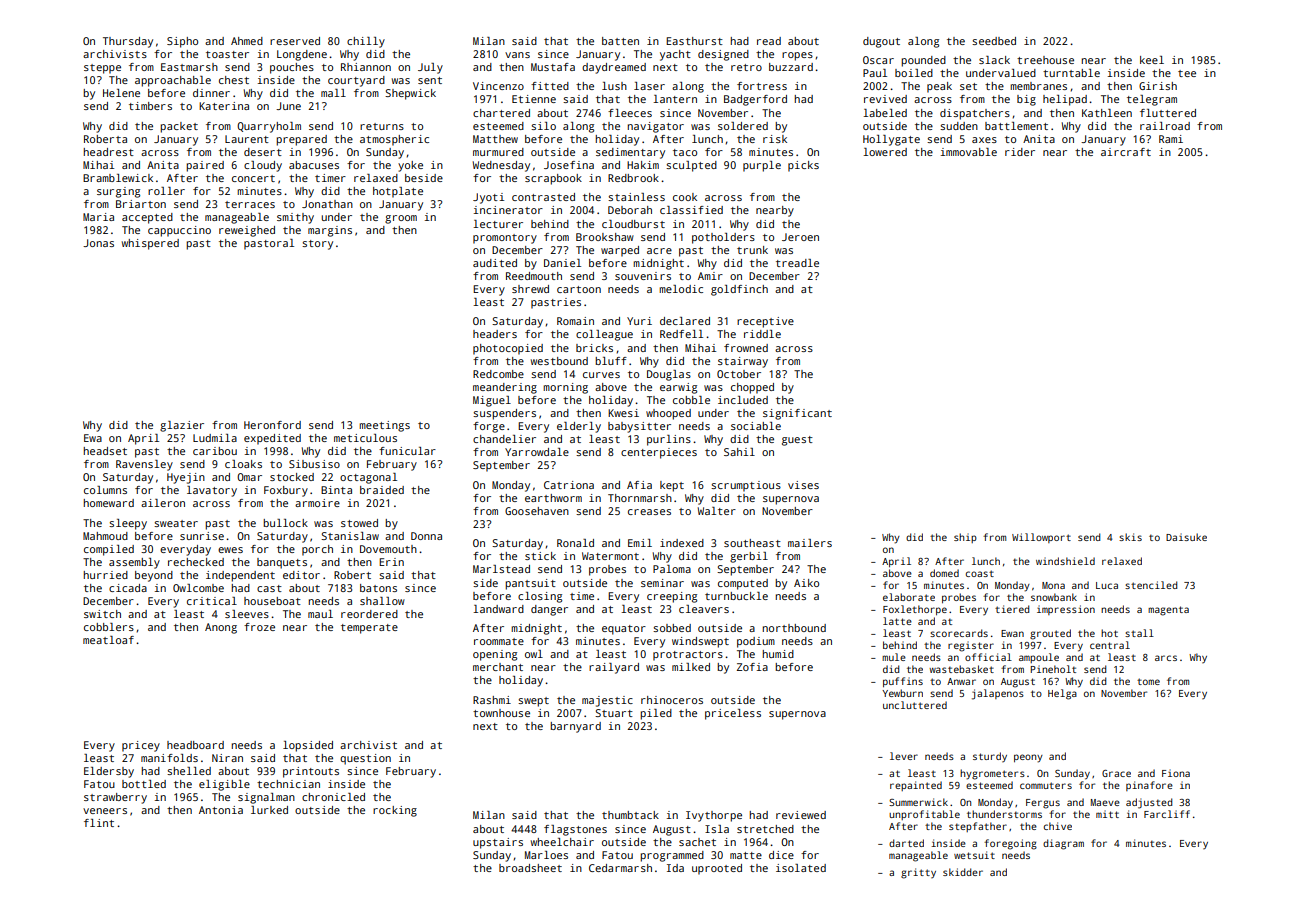 This document has height=924, width=1308. Describe the element at coordinates (797, 414) in the document. I see `significant` at that location.
